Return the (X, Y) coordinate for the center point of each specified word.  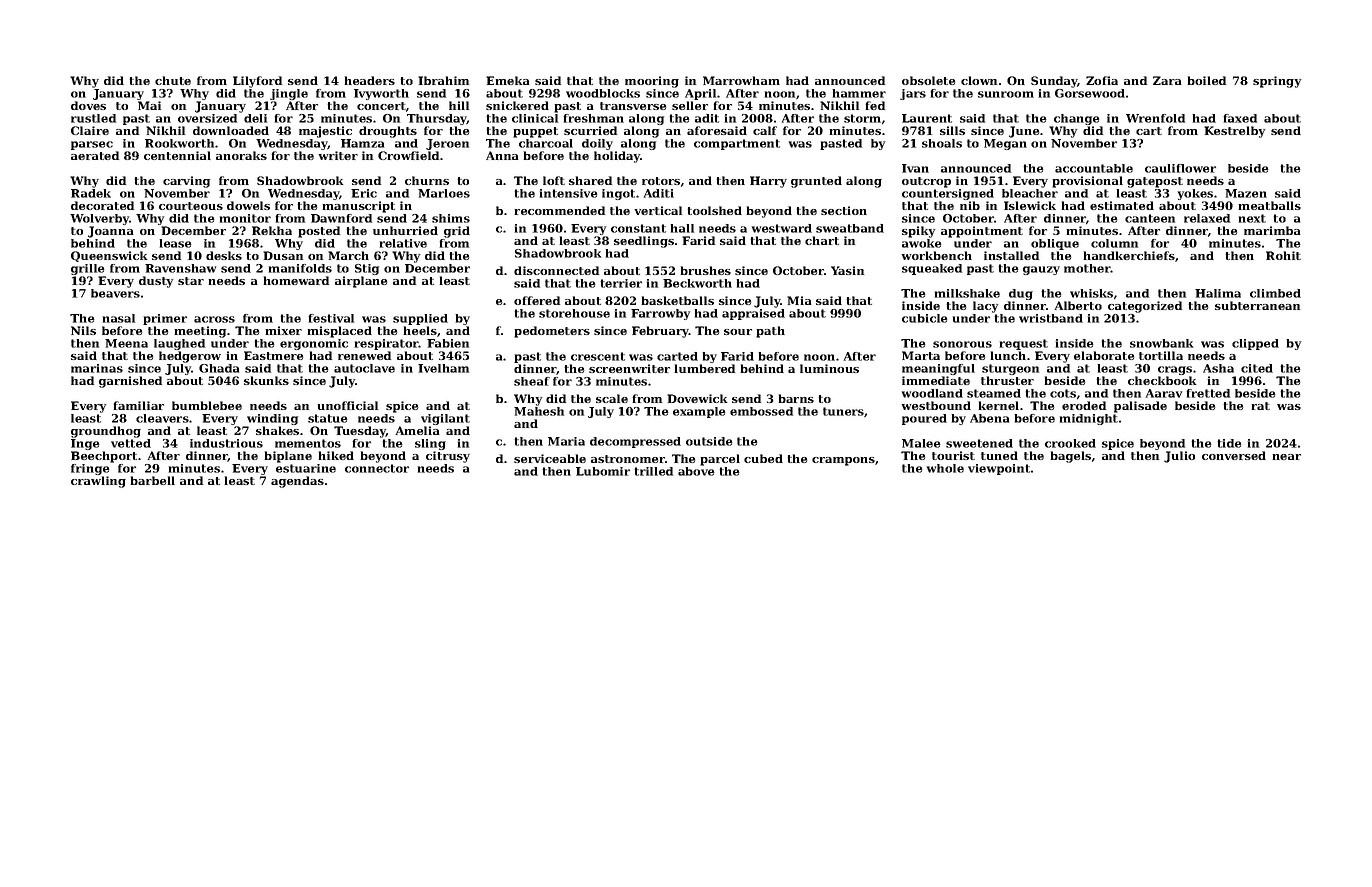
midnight (1089, 419)
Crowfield (408, 155)
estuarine (306, 468)
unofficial (348, 405)
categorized (1145, 307)
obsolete (928, 80)
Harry (768, 182)
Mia (799, 300)
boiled (1206, 80)
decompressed (635, 442)
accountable (1094, 168)
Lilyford (257, 82)
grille (87, 269)
